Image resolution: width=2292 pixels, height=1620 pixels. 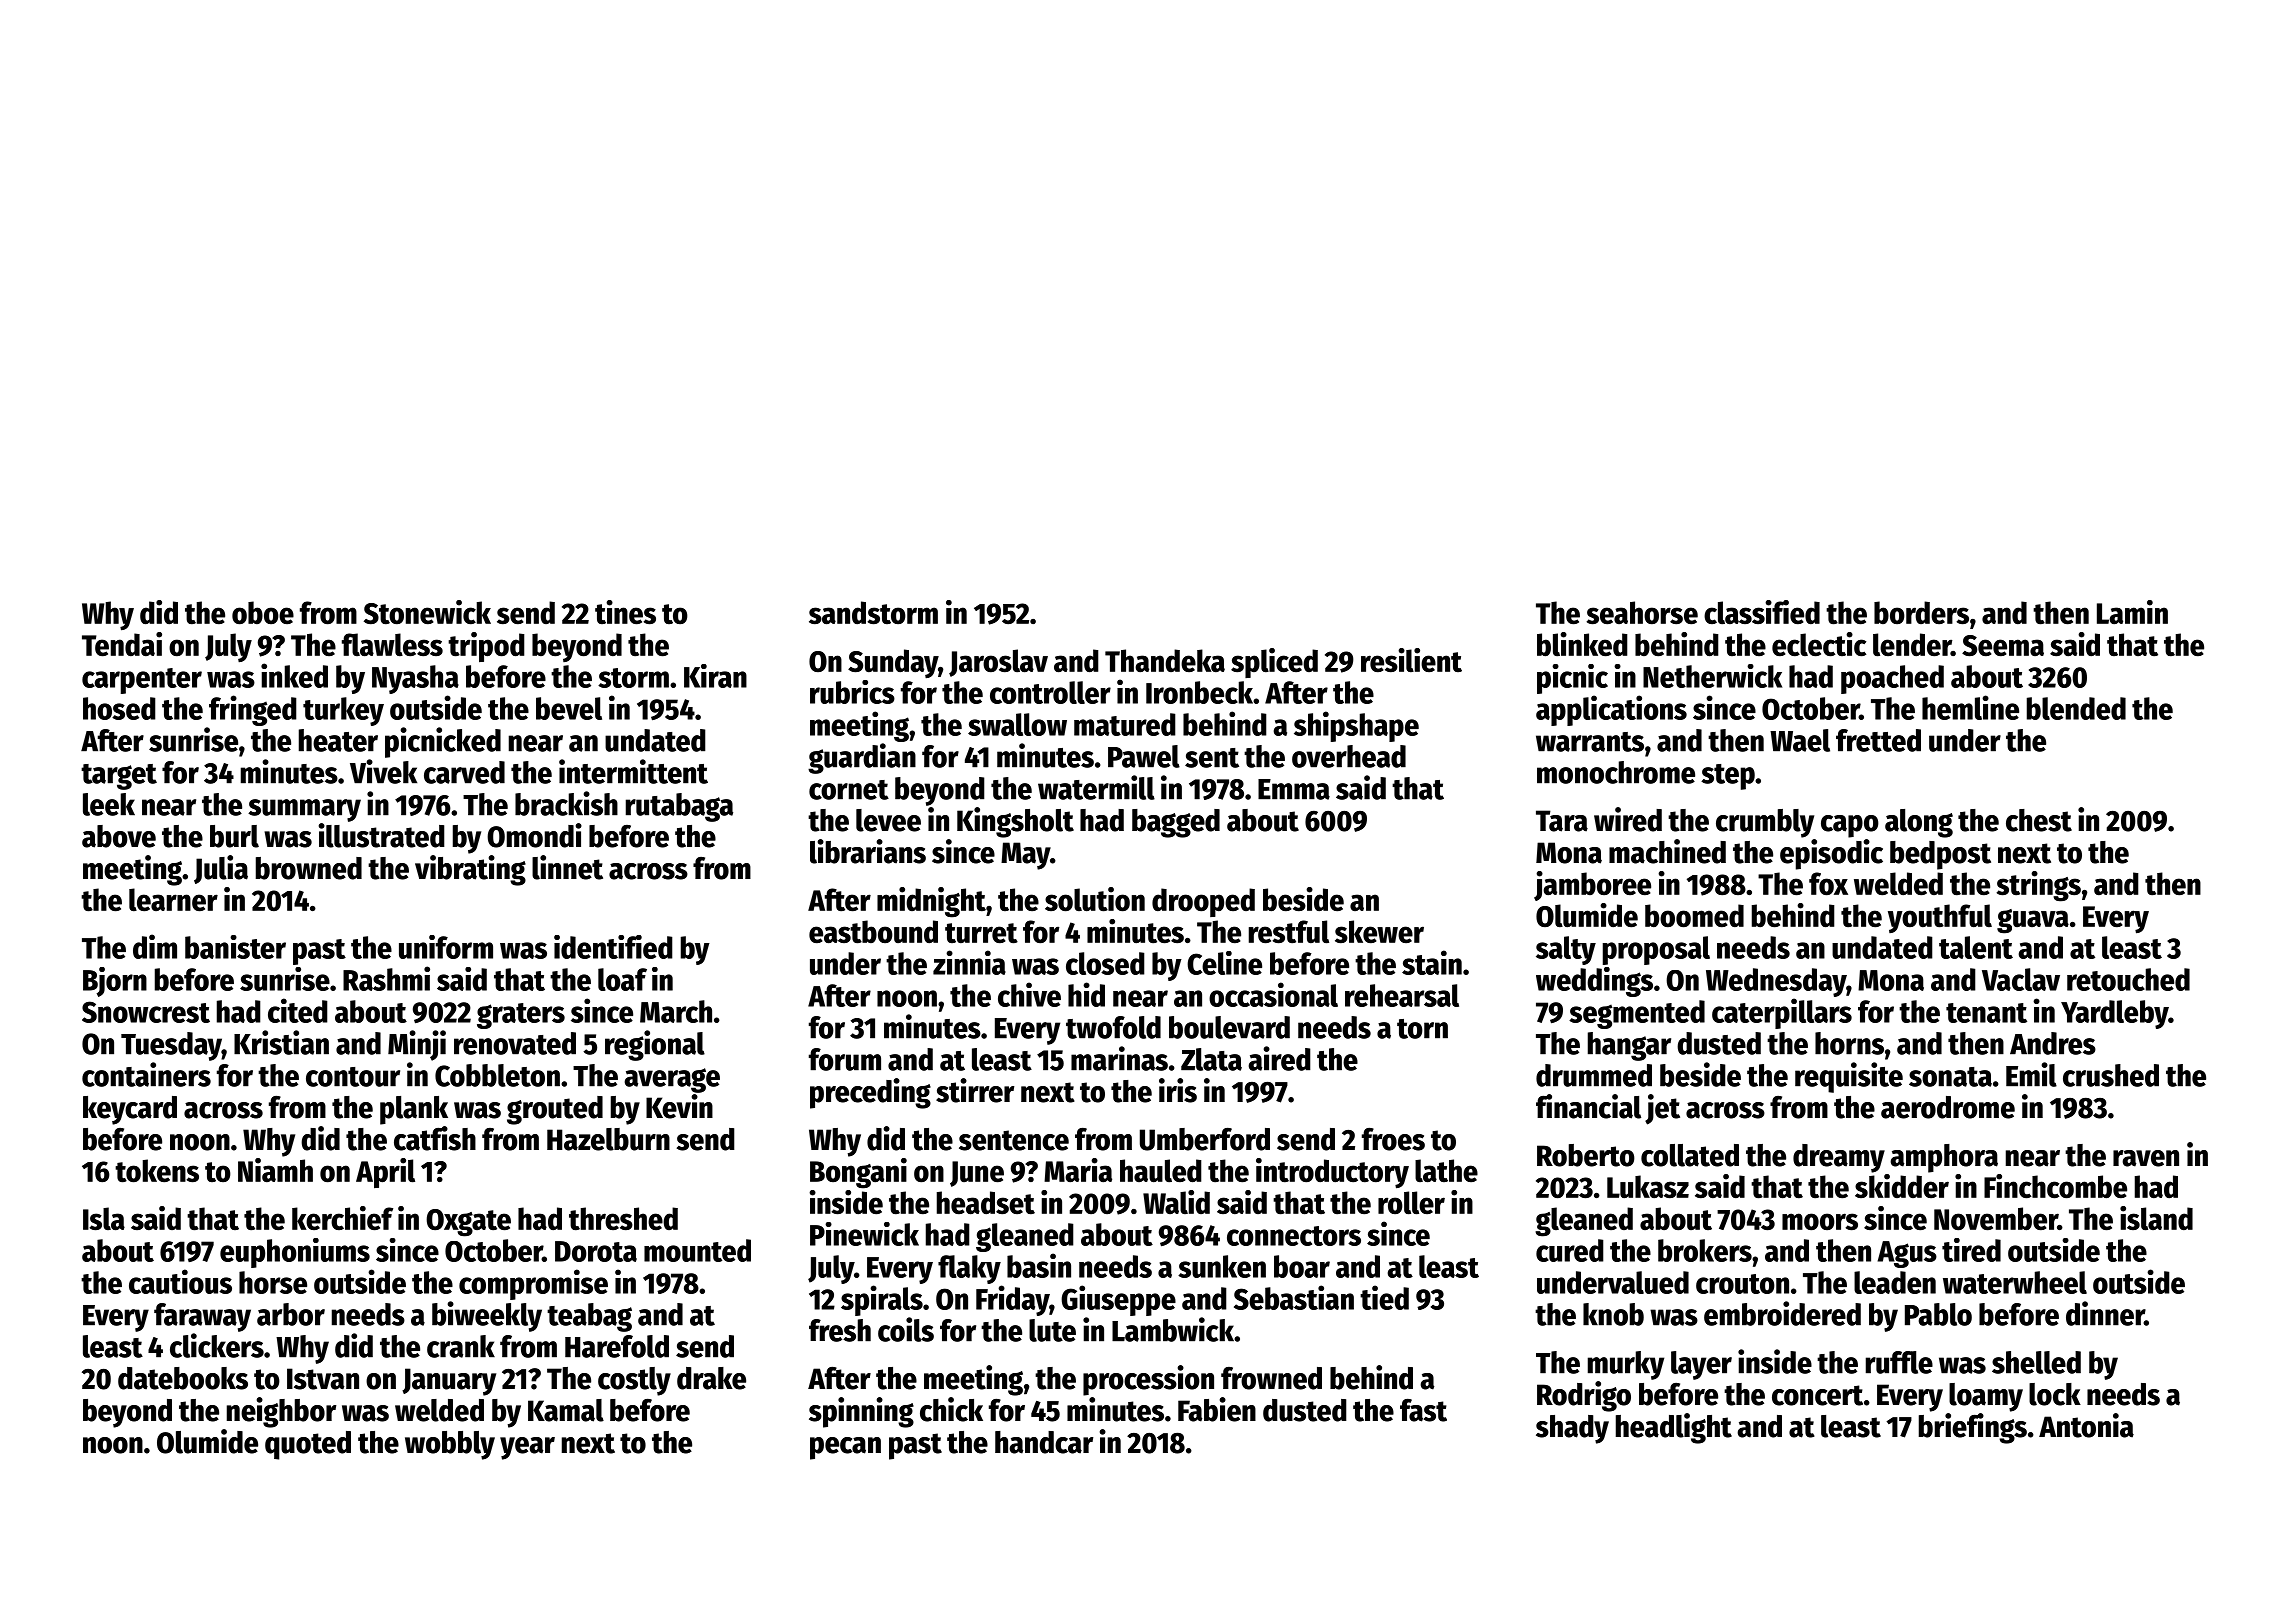 What do you see at coordinates (1384, 1297) in the screenshot?
I see `tied` at bounding box center [1384, 1297].
